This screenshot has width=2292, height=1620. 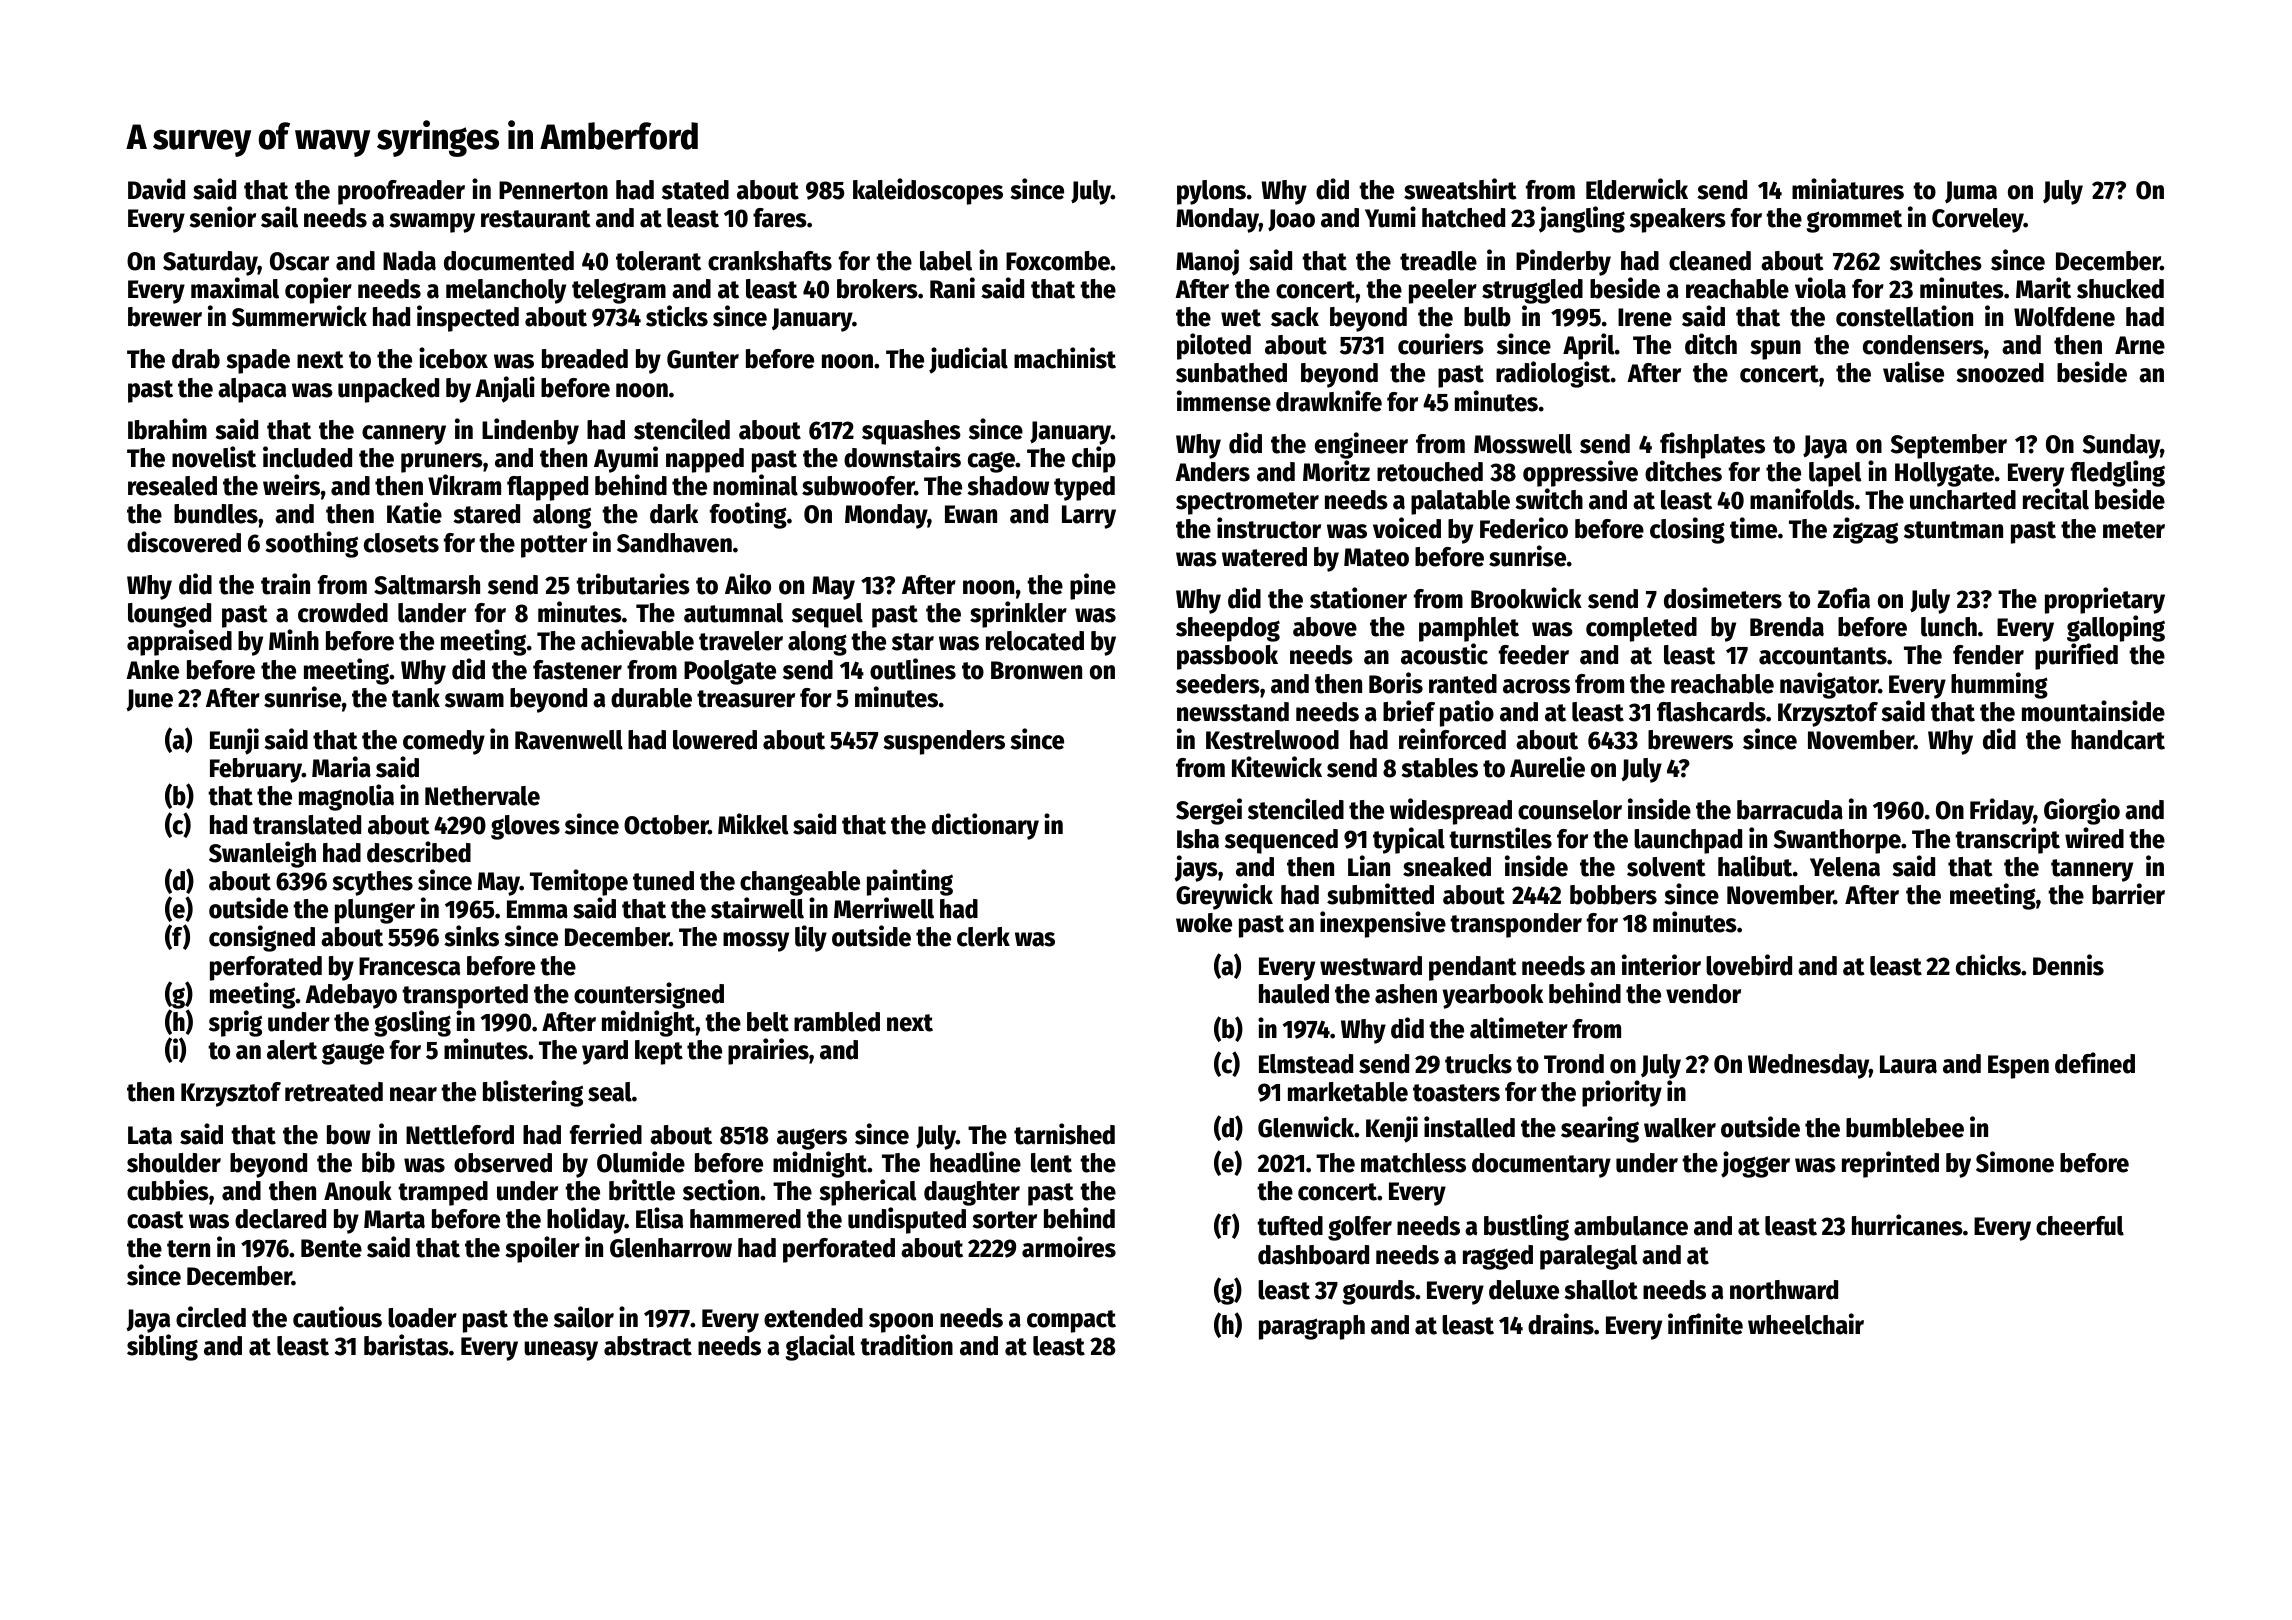 What do you see at coordinates (294, 639) in the screenshot?
I see `Minh` at bounding box center [294, 639].
